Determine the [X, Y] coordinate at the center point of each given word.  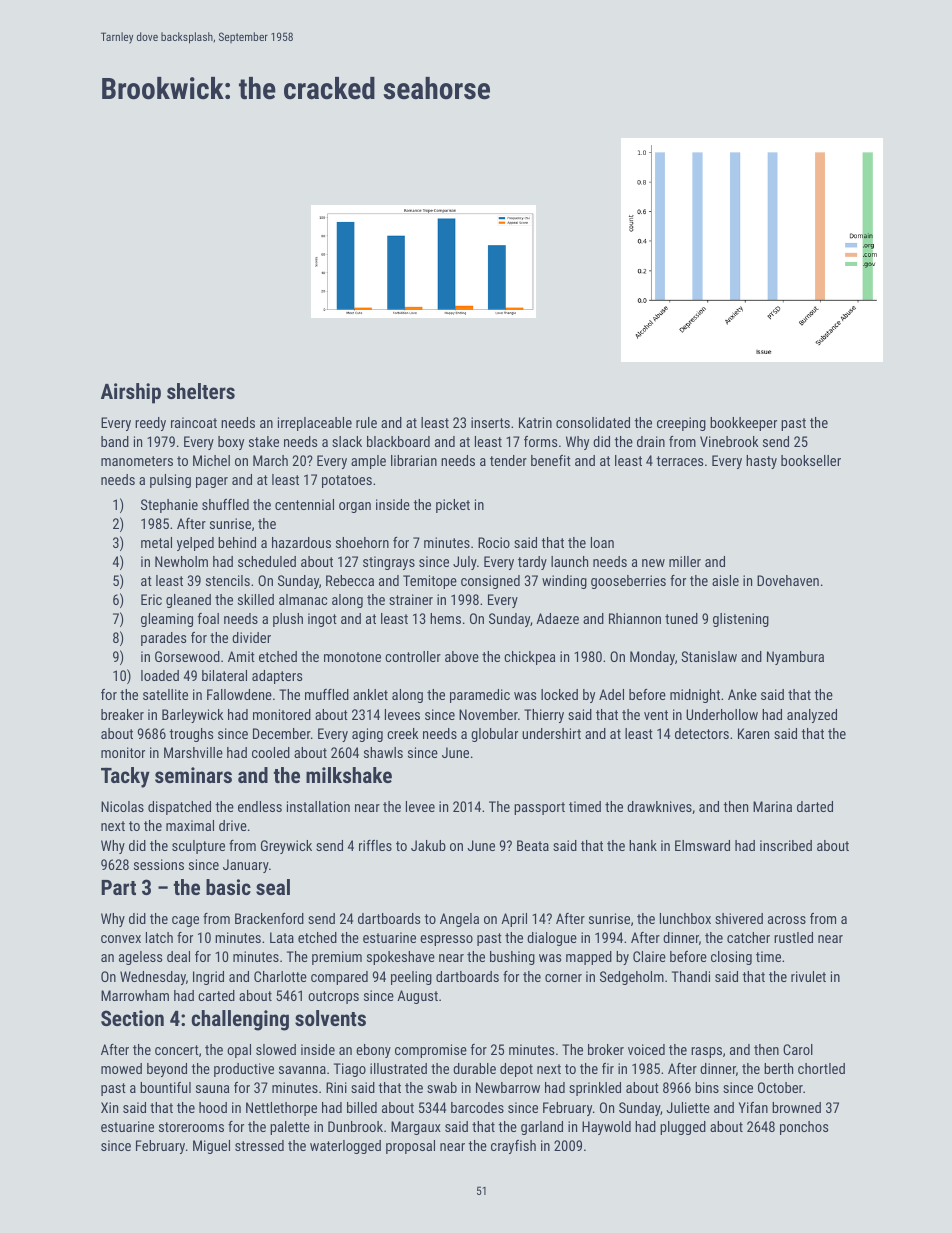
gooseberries [628, 582]
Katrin [535, 422]
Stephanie [169, 506]
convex [121, 939]
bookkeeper [743, 424]
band [115, 441]
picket [453, 506]
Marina [772, 806]
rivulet [808, 976]
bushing [512, 958]
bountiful [165, 1087]
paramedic [480, 696]
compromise [431, 1051]
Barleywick [192, 716]
